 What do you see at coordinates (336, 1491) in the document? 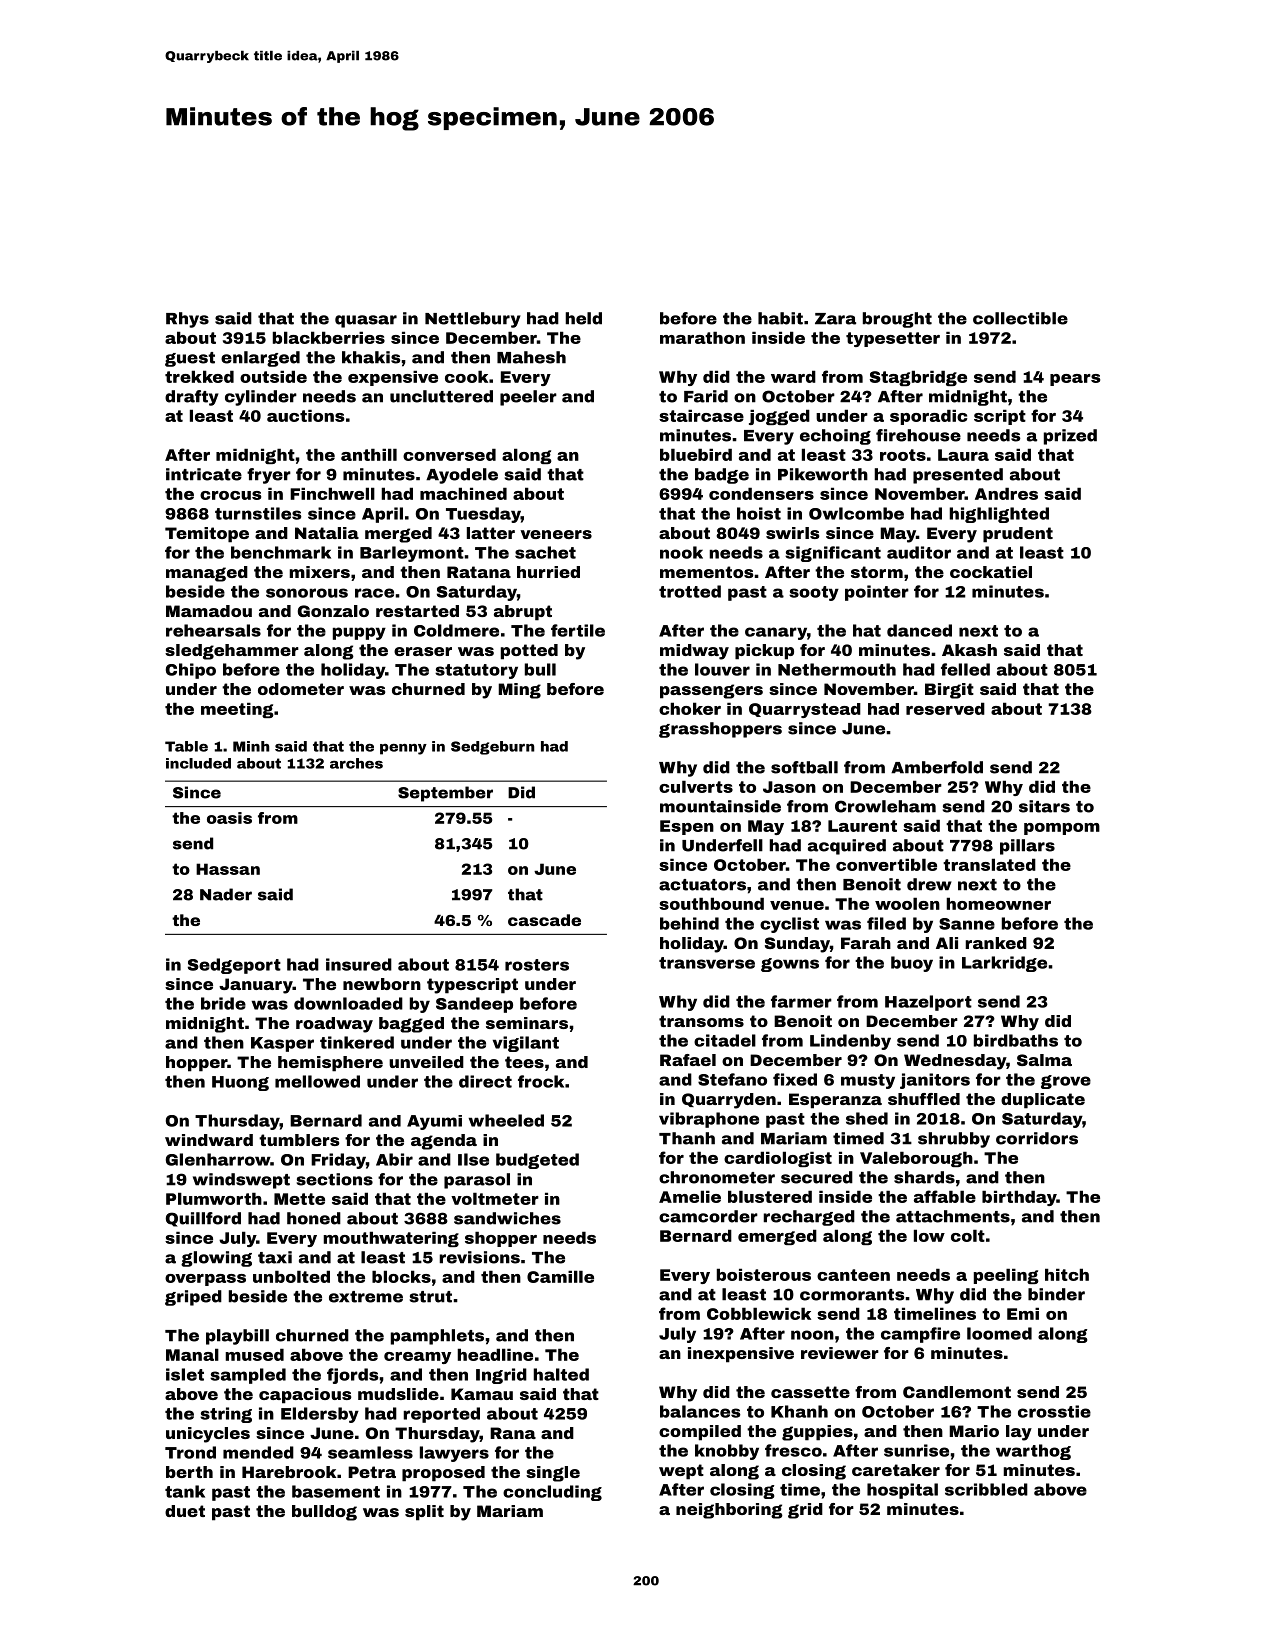
I see `basement` at bounding box center [336, 1491].
